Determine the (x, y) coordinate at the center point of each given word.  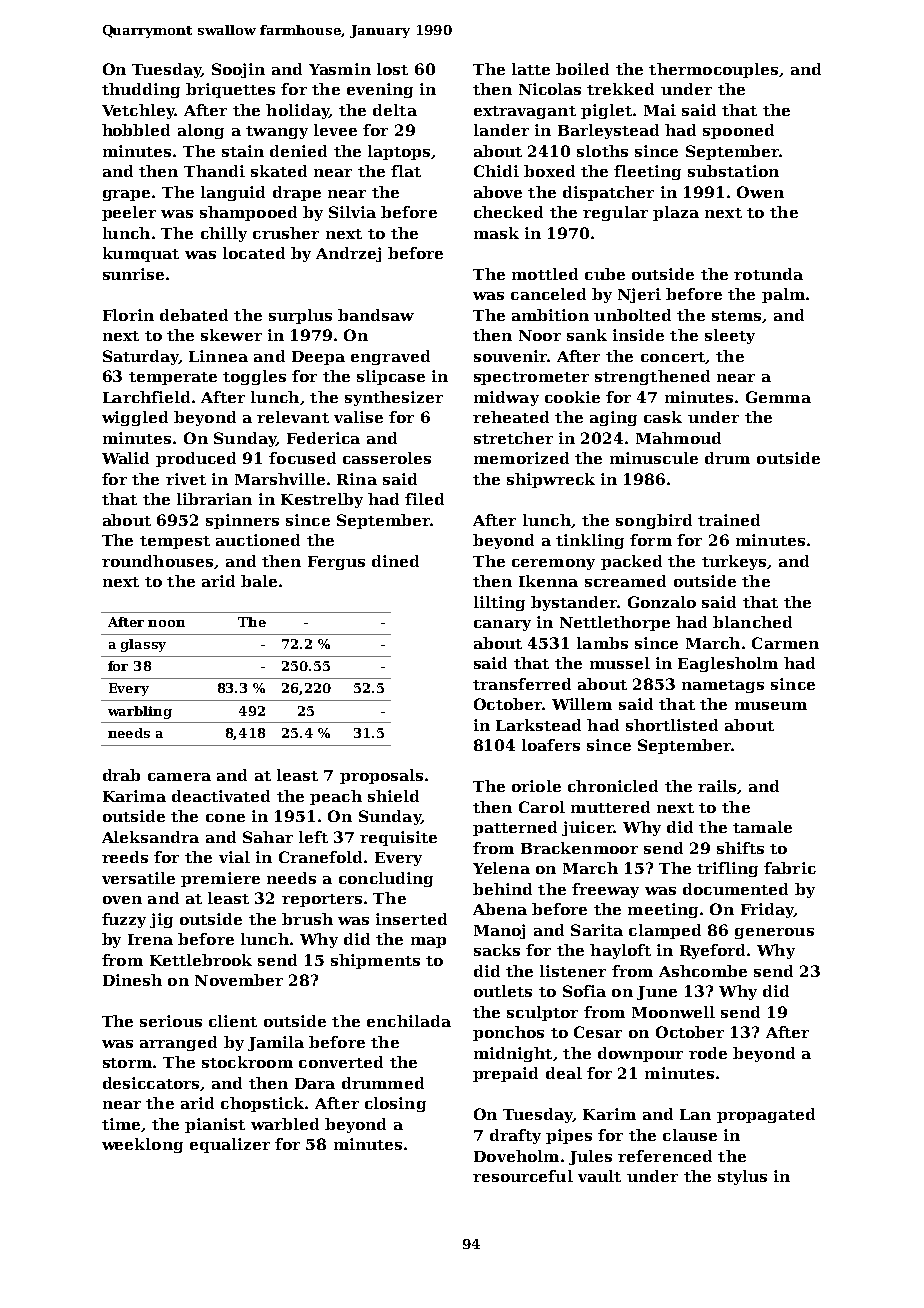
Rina (357, 479)
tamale (762, 827)
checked (508, 212)
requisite (398, 838)
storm (127, 1063)
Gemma (778, 397)
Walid (125, 458)
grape (126, 195)
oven (122, 900)
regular (615, 213)
